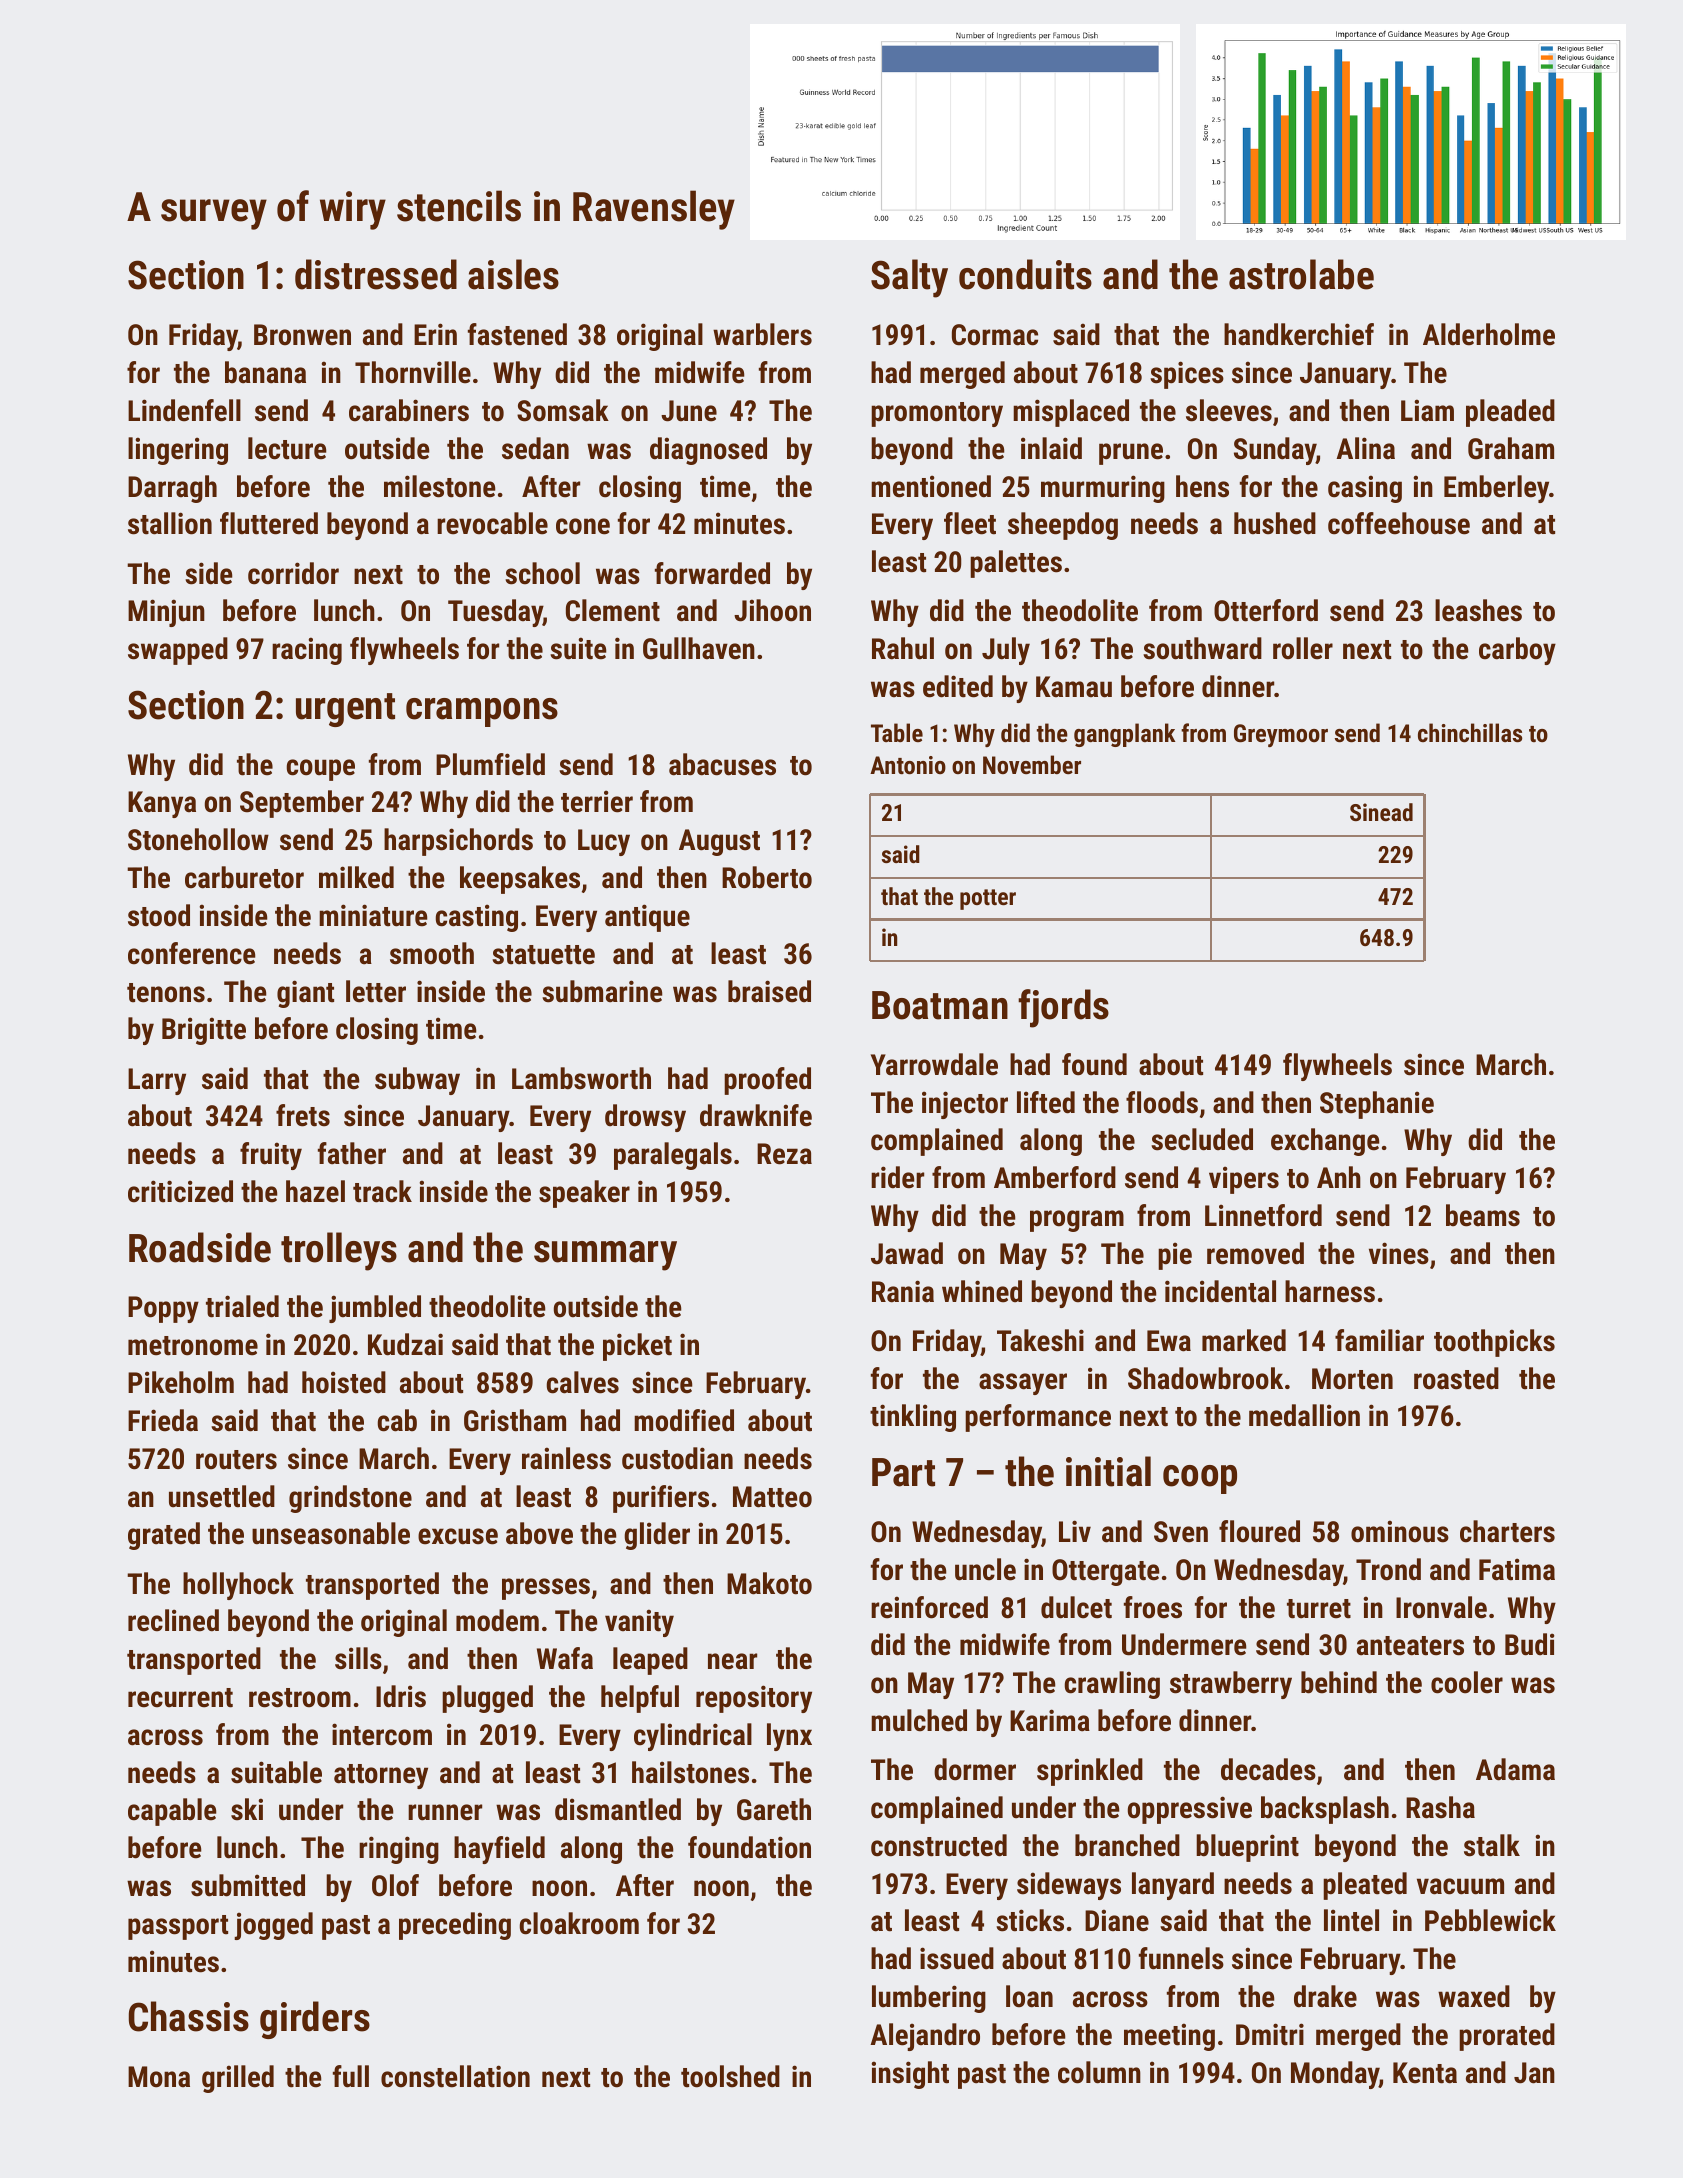 Image resolution: width=1683 pixels, height=2178 pixels. Describe the element at coordinates (356, 877) in the screenshot. I see `milked` at that location.
